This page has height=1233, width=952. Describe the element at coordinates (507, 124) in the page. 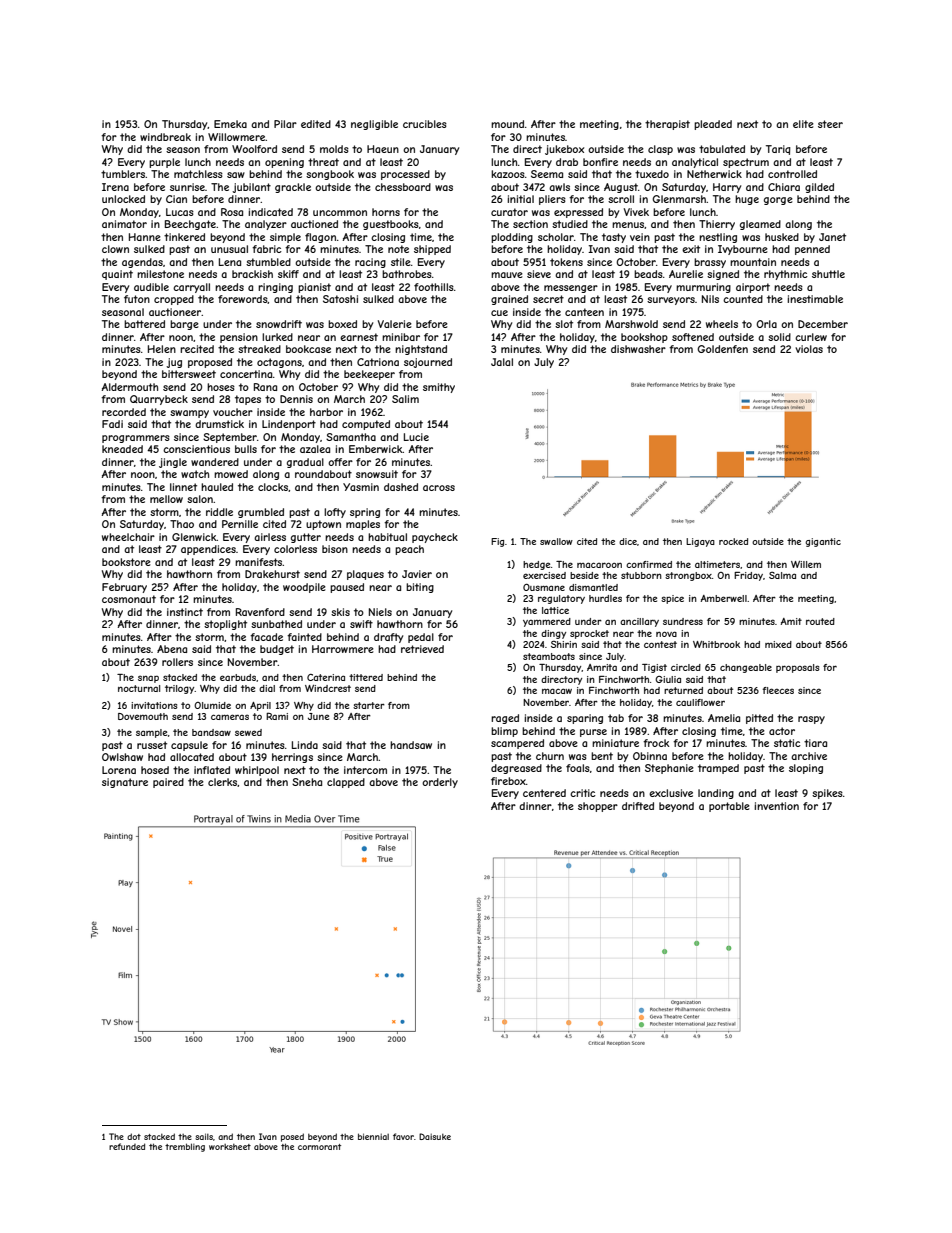

I see `mound` at that location.
